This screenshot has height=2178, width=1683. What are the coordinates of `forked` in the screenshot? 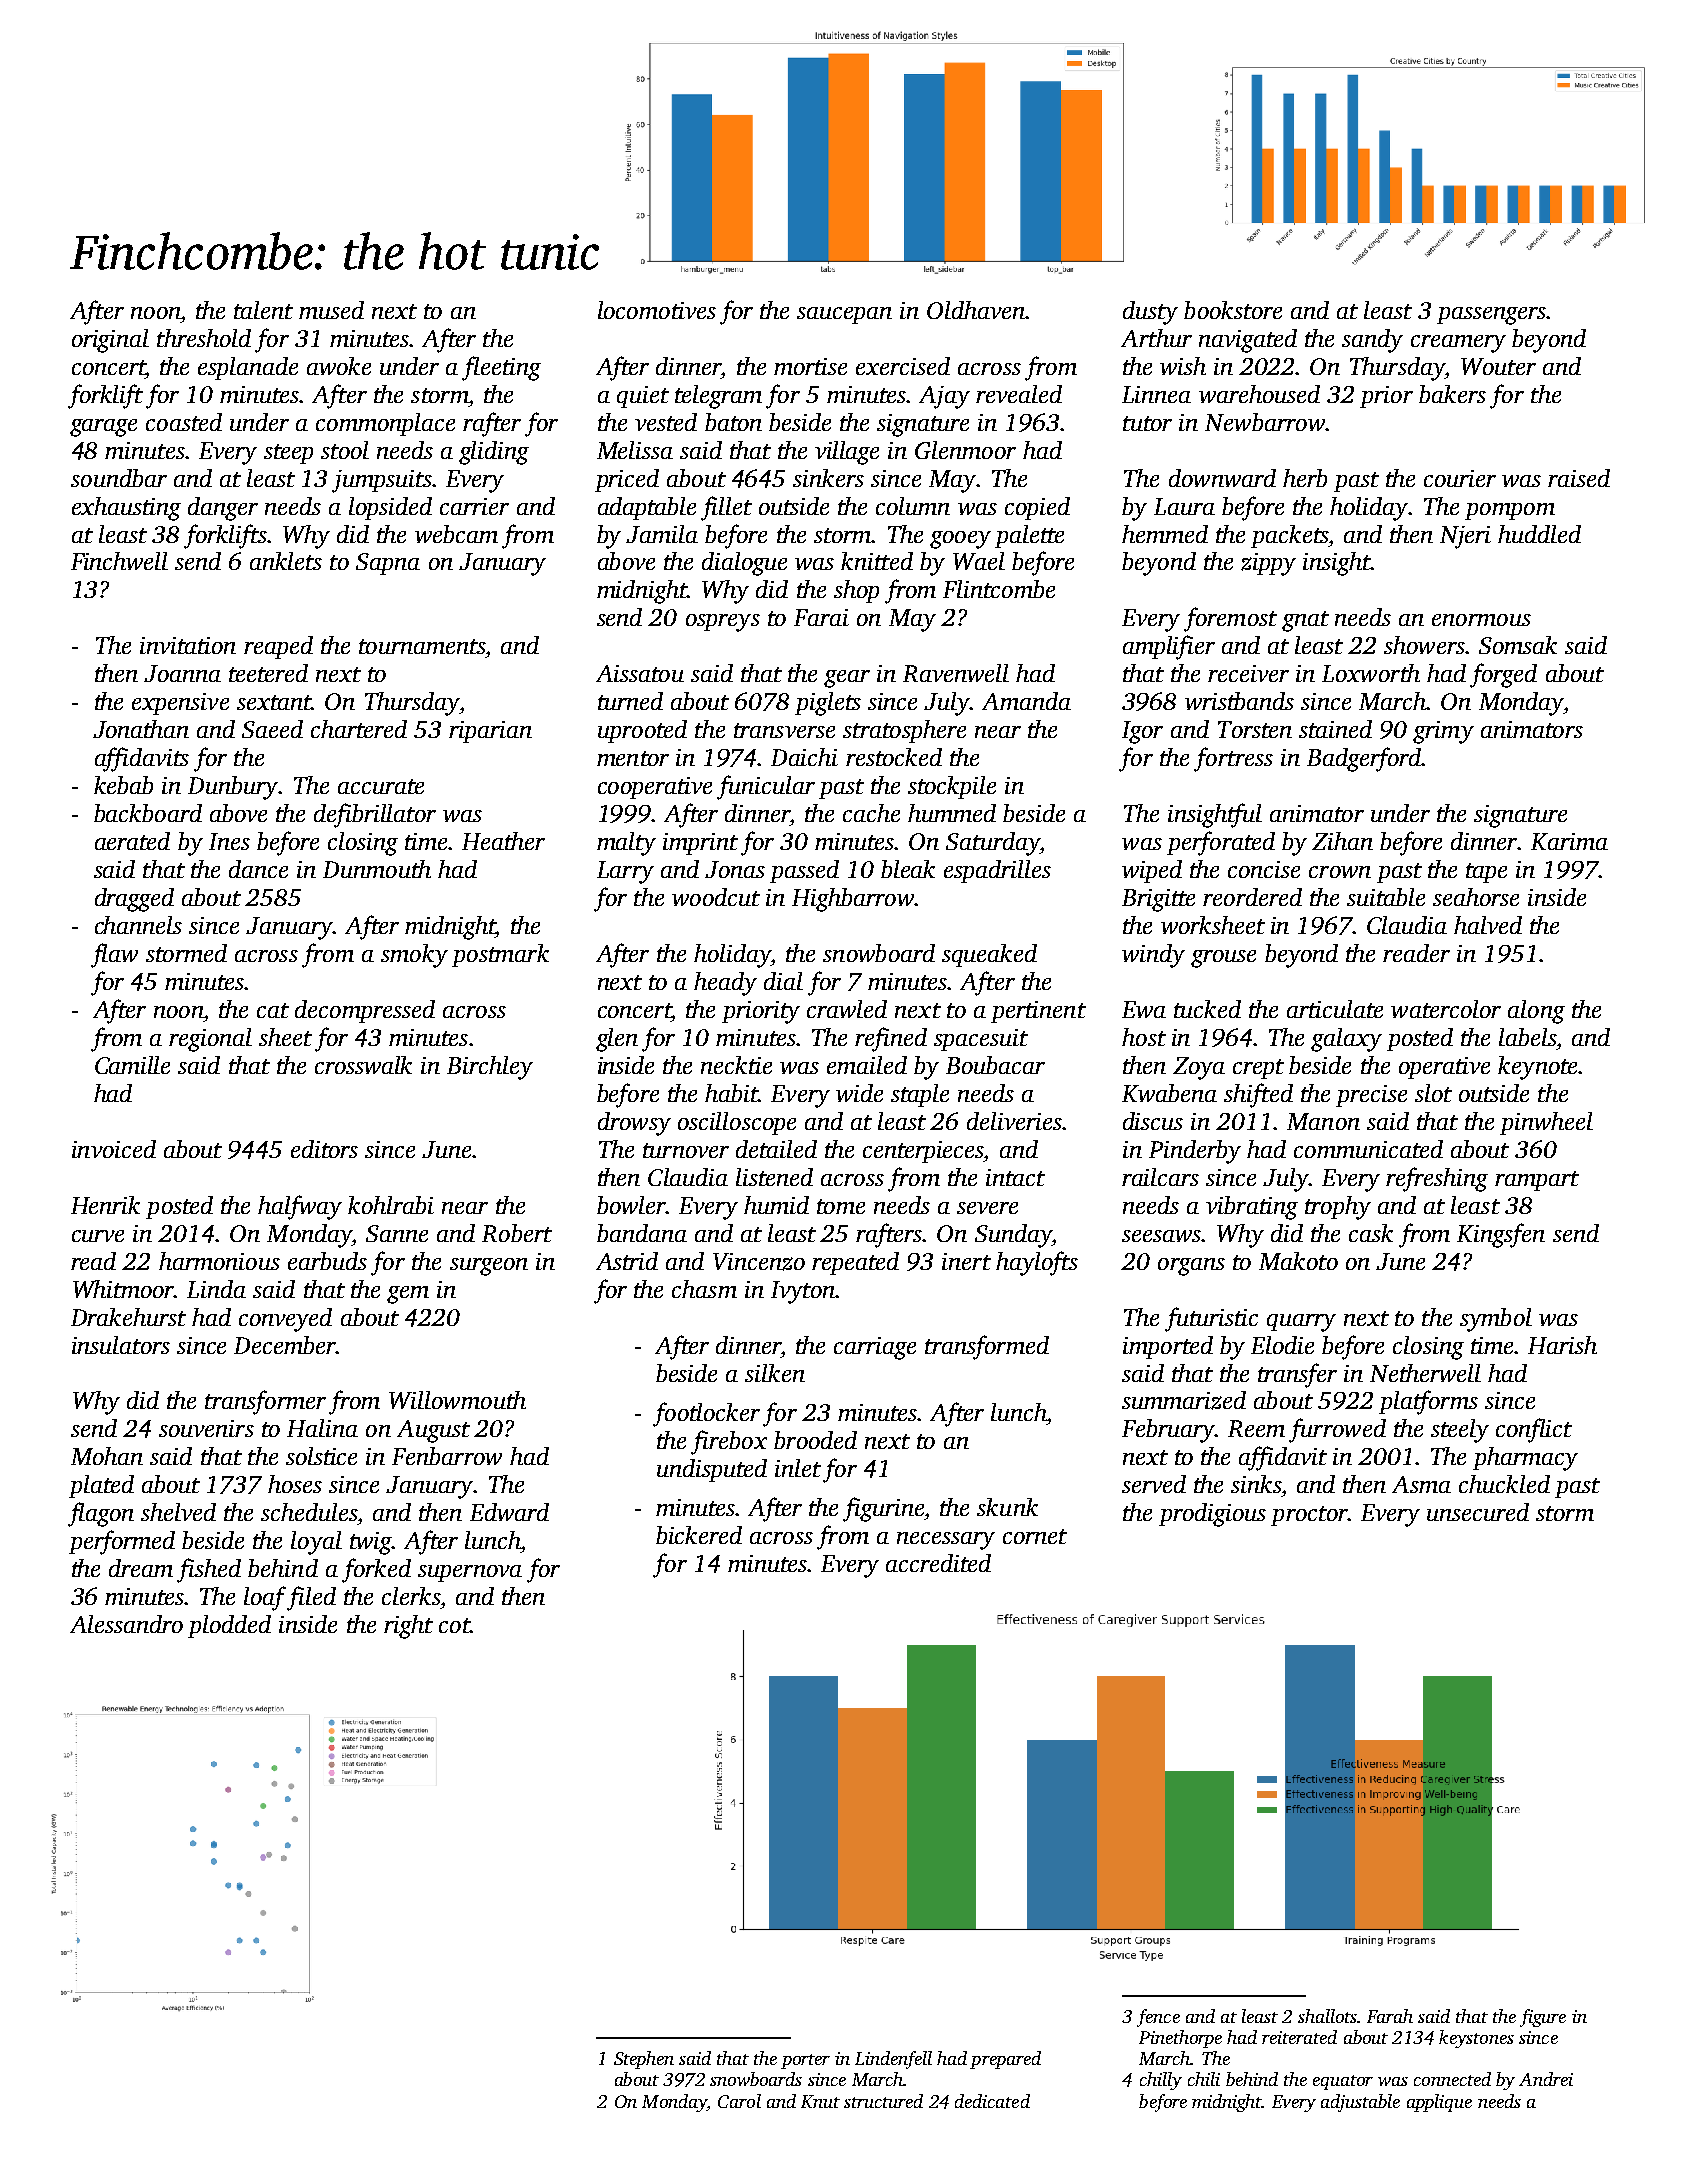 It's located at (376, 1570).
